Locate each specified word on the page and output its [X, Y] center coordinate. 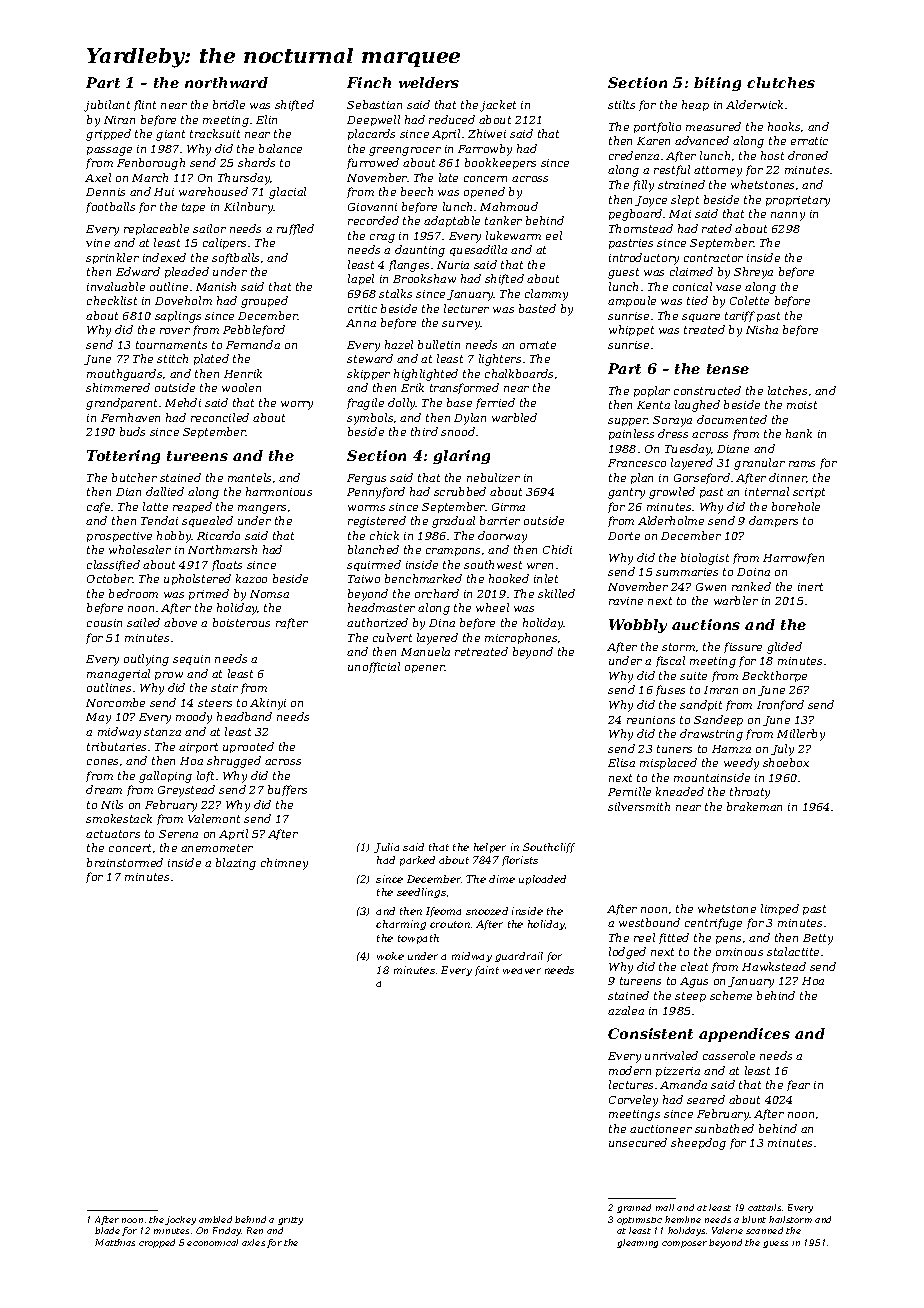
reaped [192, 507]
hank [799, 433]
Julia [386, 848]
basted [537, 308]
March [150, 177]
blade [107, 1230]
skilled [556, 593]
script [809, 493]
